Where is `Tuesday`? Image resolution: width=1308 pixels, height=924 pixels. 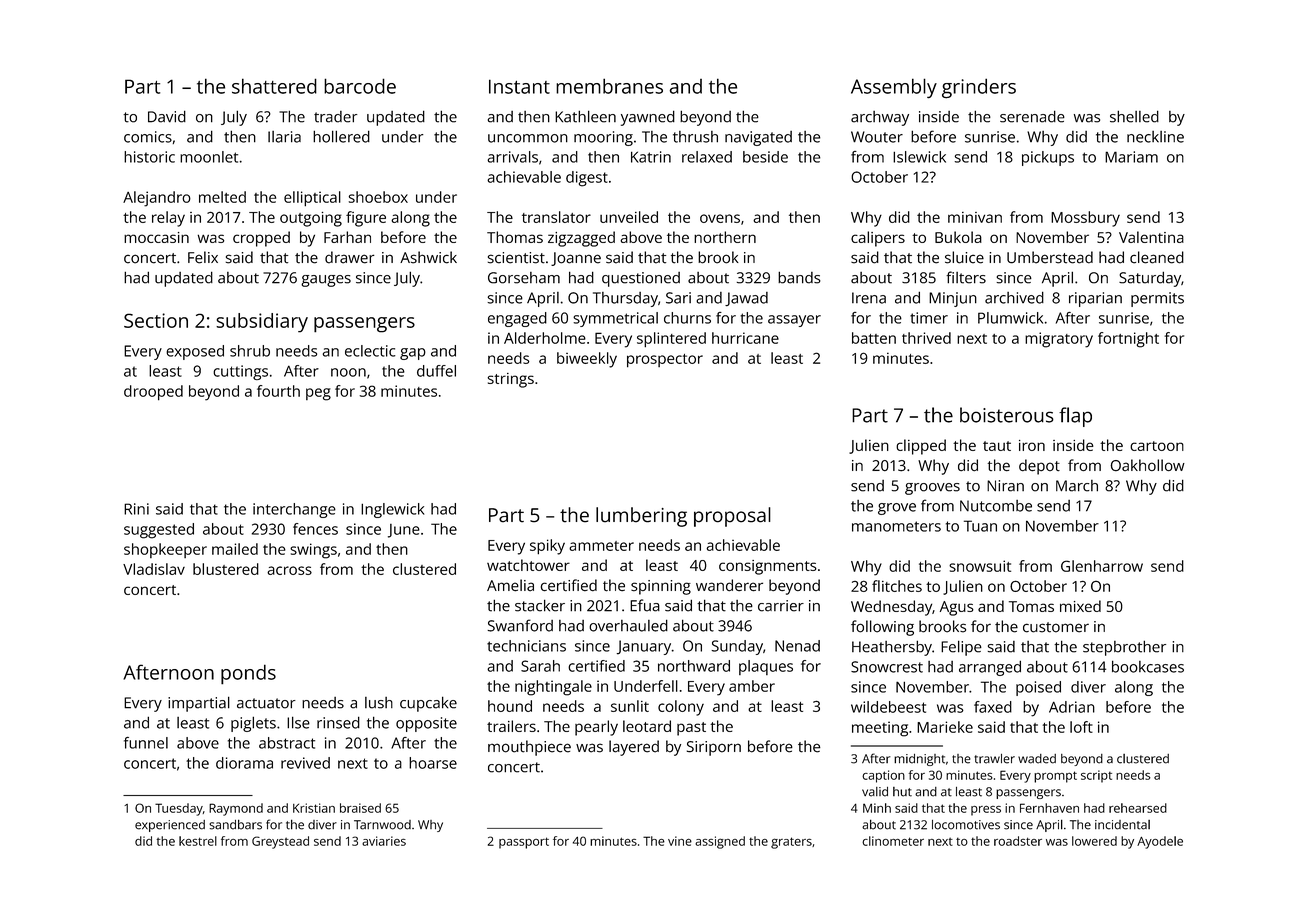
Tuesday is located at coordinates (179, 809).
